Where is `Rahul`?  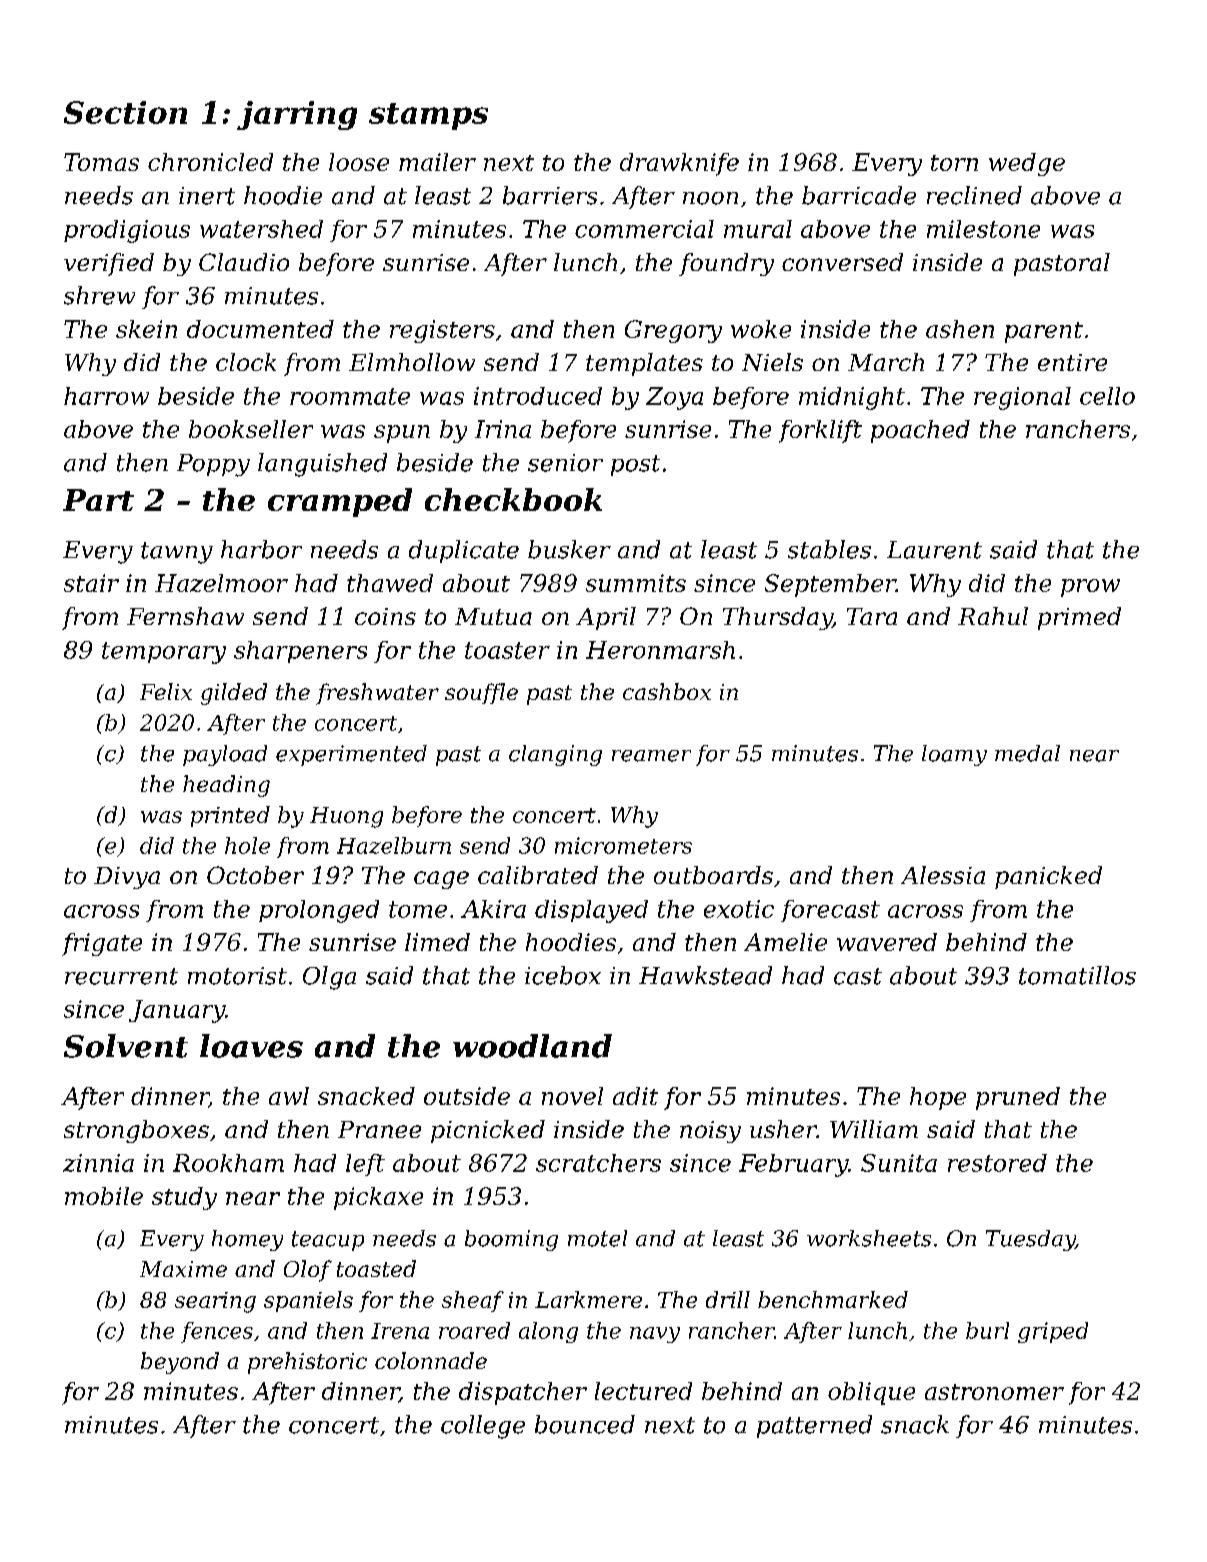
Rahul is located at coordinates (993, 616).
